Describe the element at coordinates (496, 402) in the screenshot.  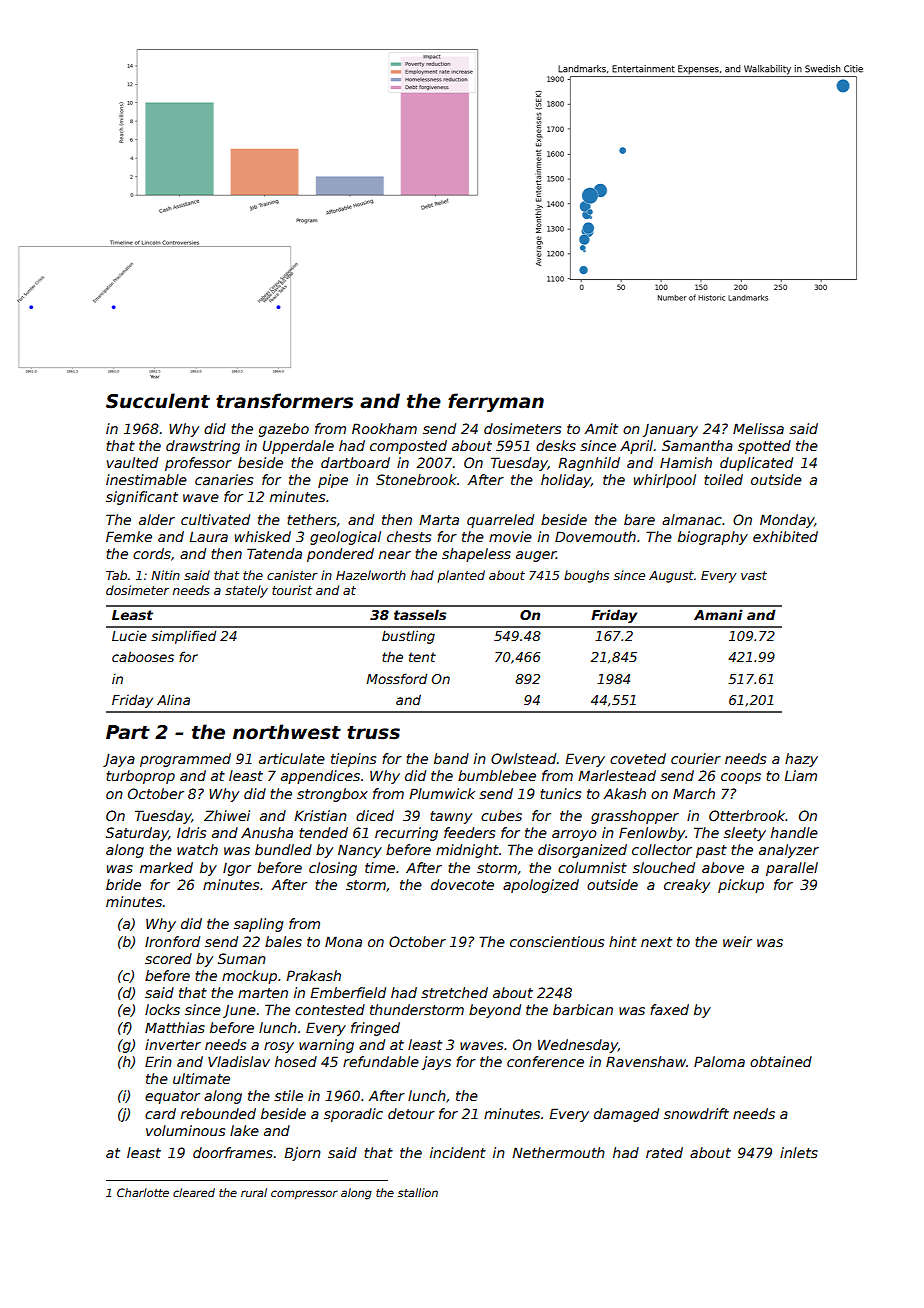
I see `ferryman` at that location.
